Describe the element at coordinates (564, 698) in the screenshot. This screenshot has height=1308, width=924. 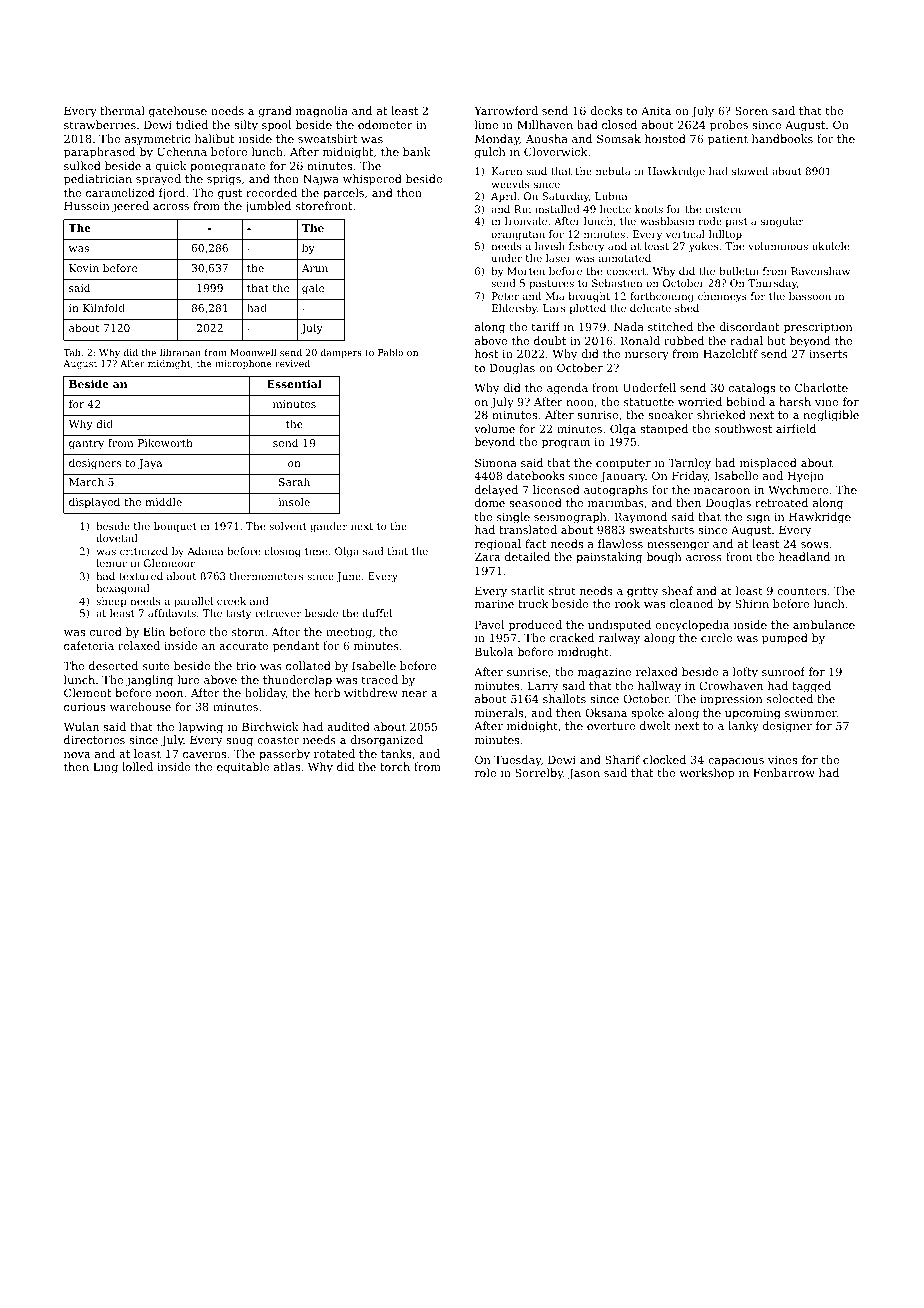
I see `shallots` at that location.
